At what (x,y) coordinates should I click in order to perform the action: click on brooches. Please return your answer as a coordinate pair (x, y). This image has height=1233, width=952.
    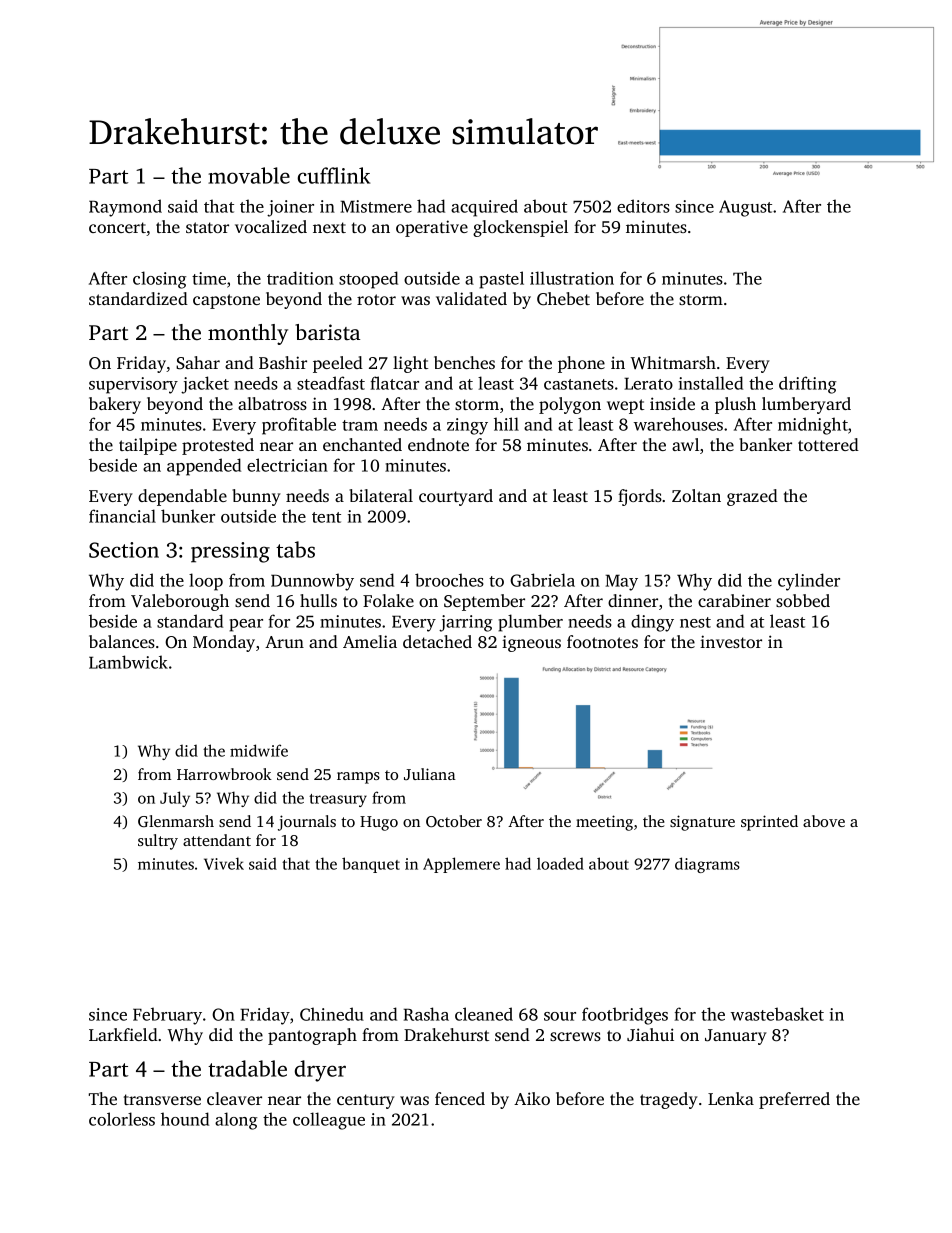
    Looking at the image, I should click on (449, 580).
